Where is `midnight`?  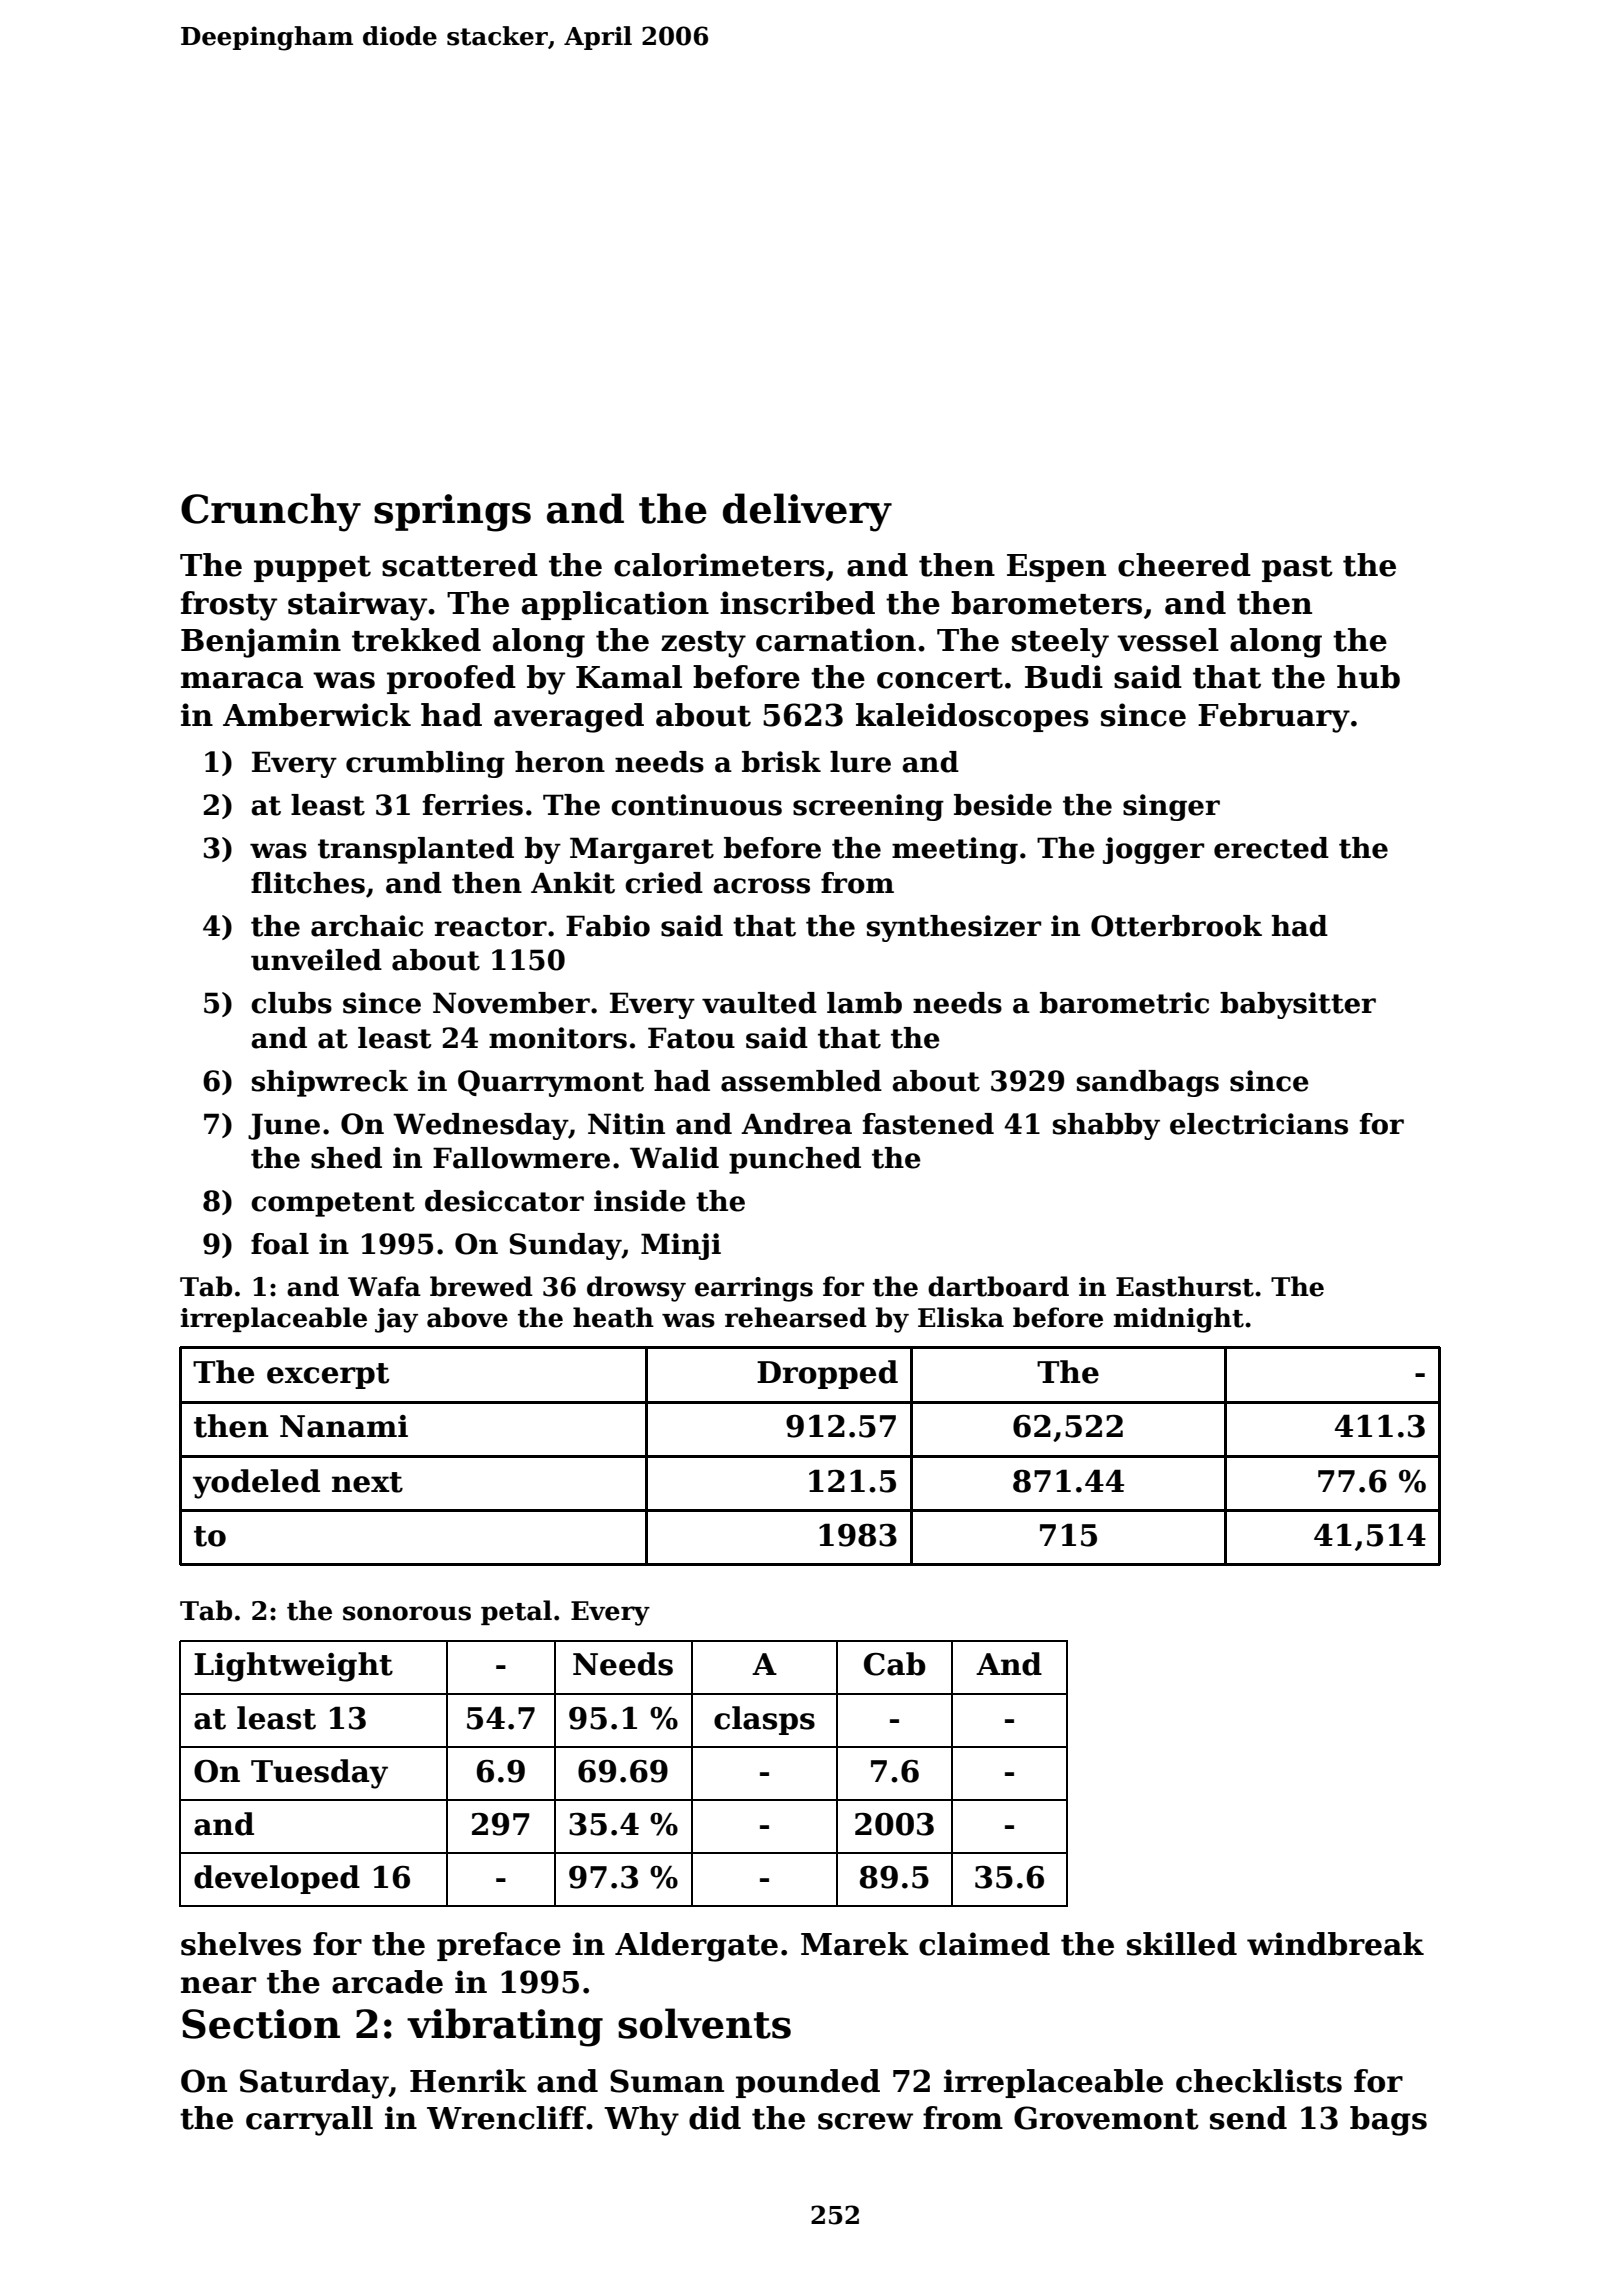 midnight is located at coordinates (1179, 1320).
